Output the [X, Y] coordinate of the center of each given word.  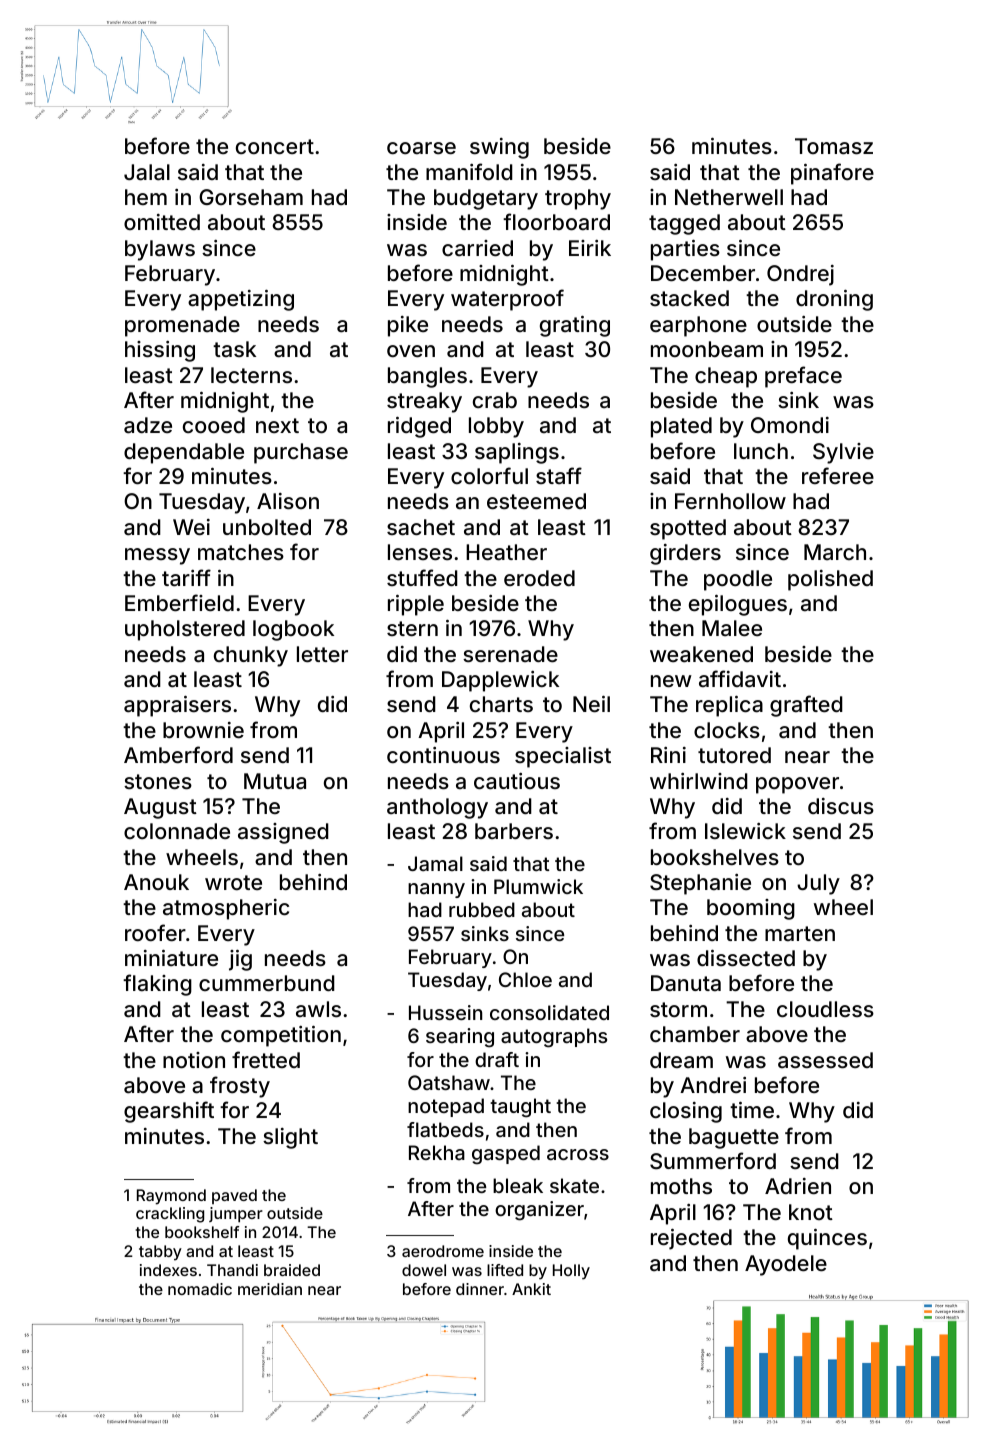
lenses [420, 552]
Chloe [525, 979]
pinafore [832, 174]
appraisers [177, 706]
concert [275, 146]
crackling [170, 1215]
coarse [421, 148]
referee [838, 475]
